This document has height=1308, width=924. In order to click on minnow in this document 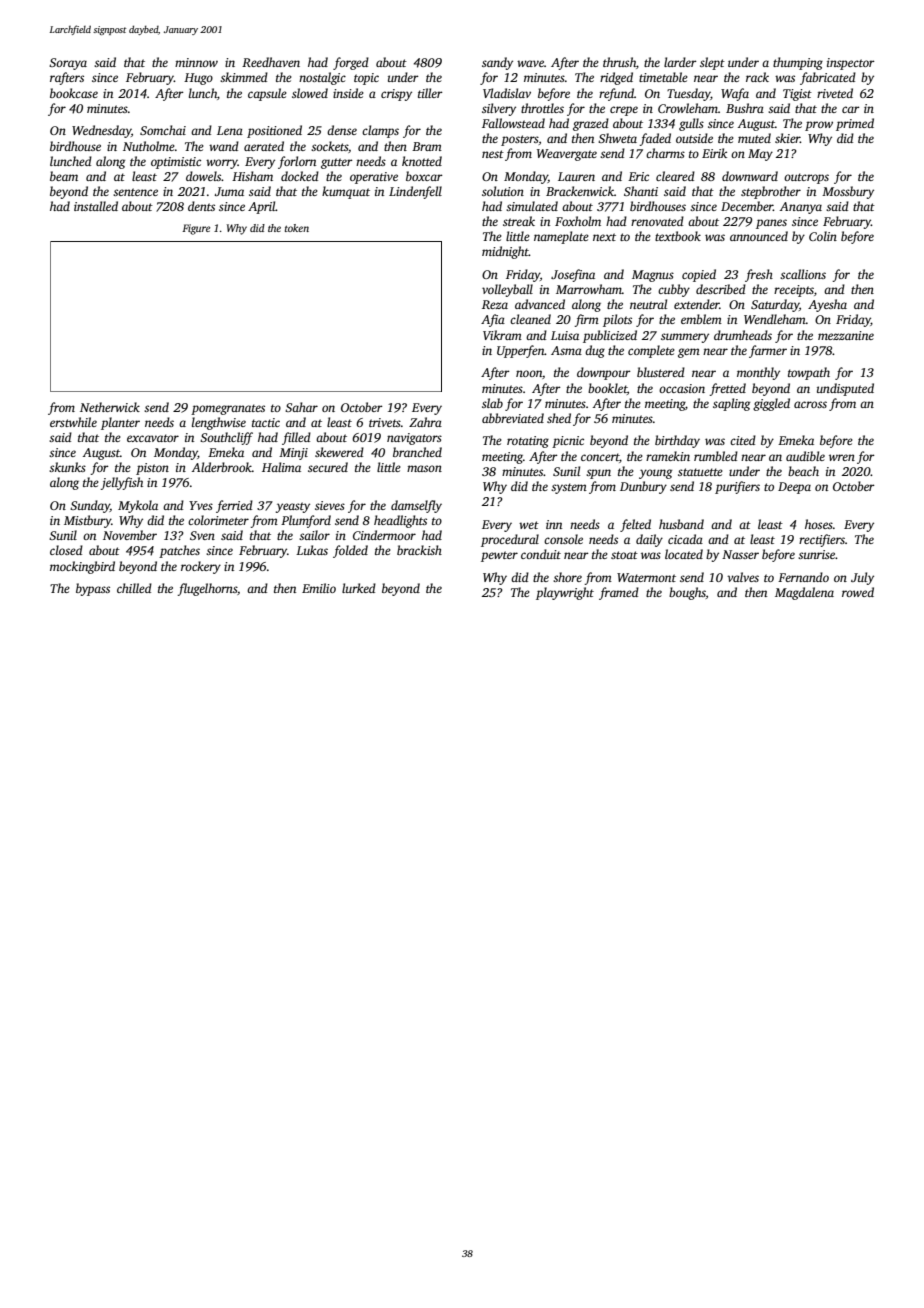, I will do `click(196, 62)`.
